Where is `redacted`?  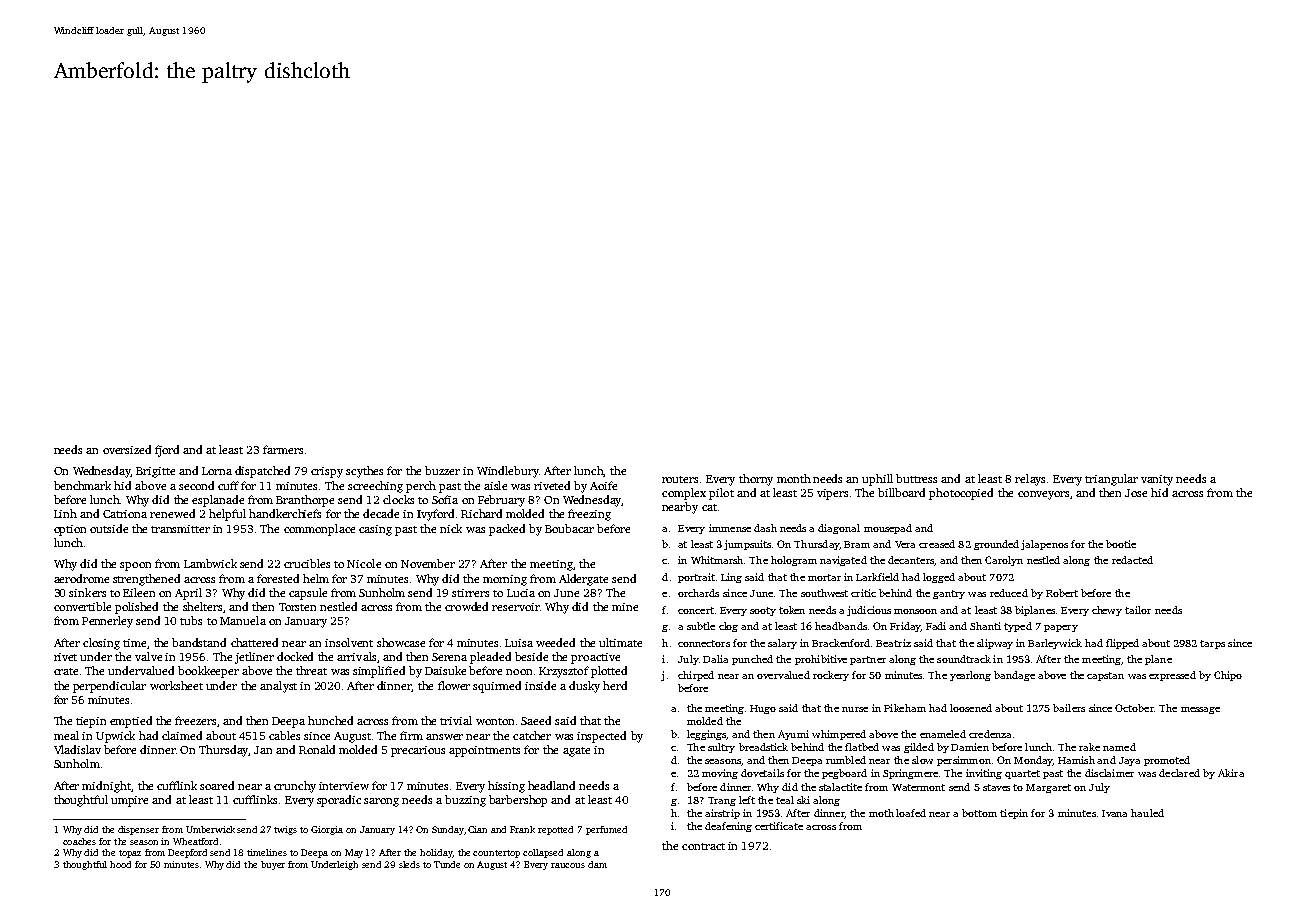
redacted is located at coordinates (1132, 560).
